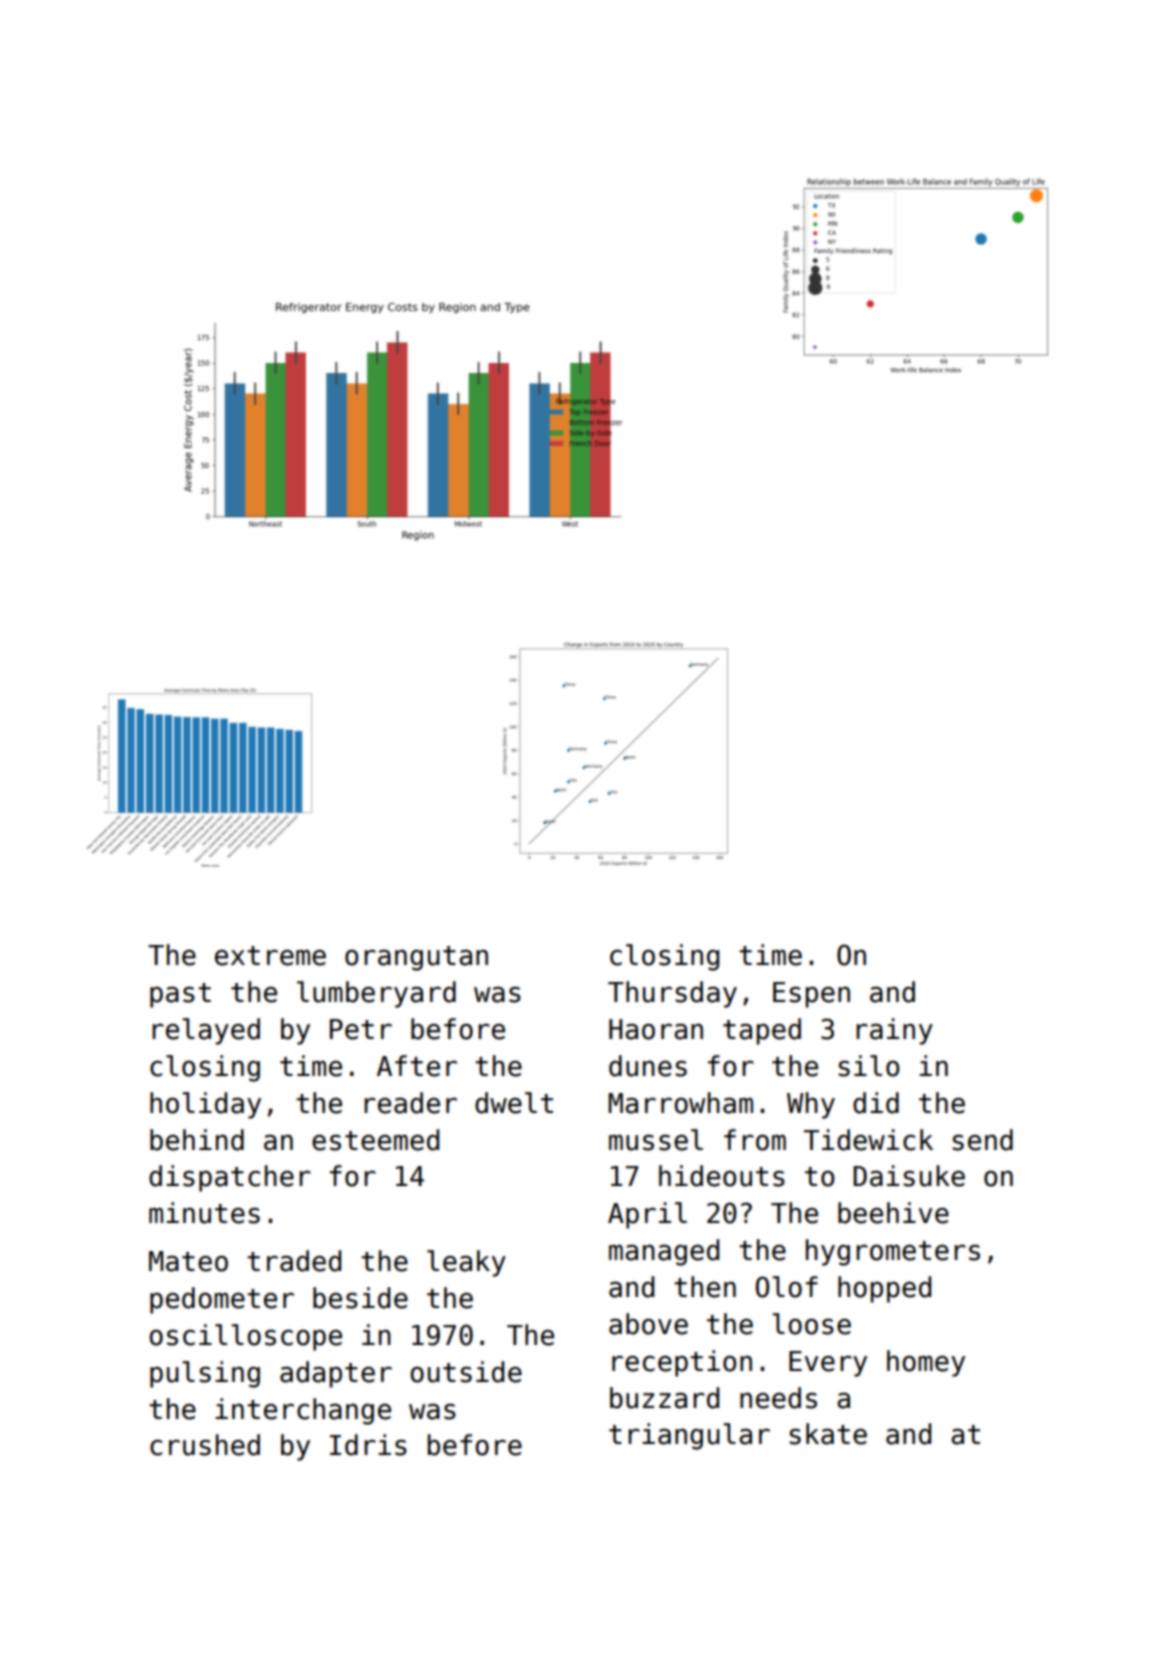 The image size is (1165, 1654). Describe the element at coordinates (811, 995) in the screenshot. I see `Espen` at that location.
